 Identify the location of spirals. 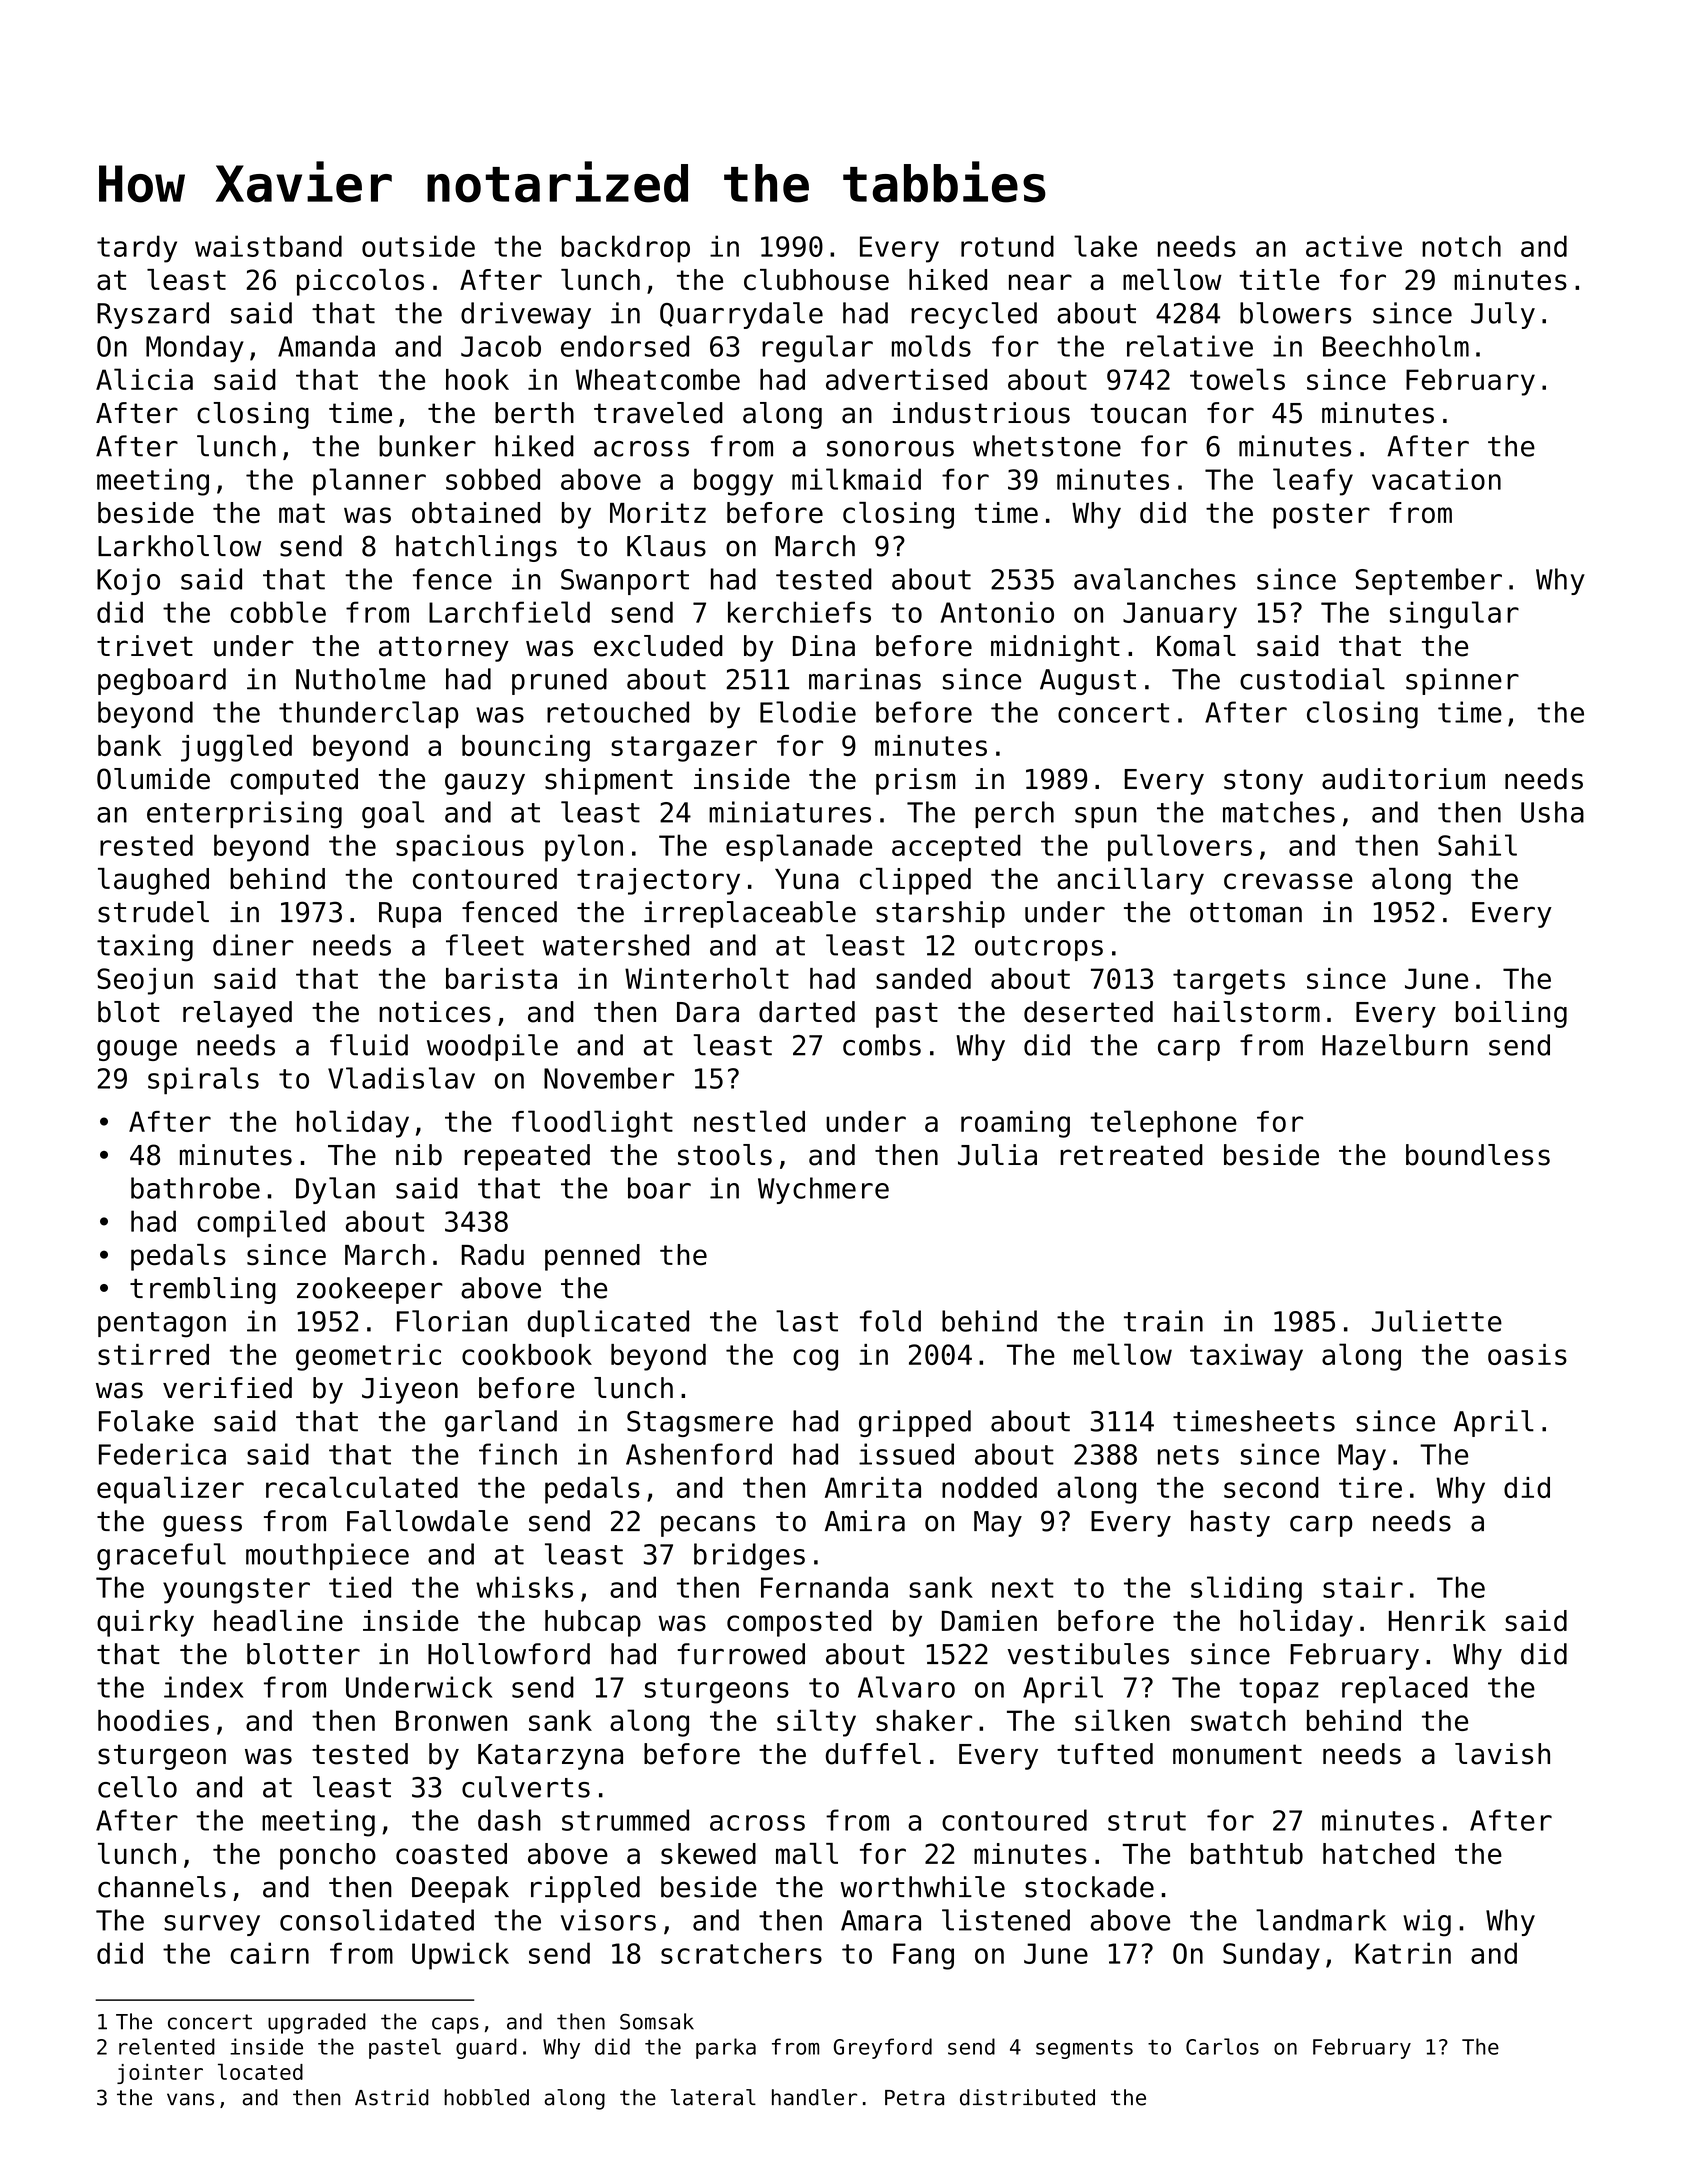
(203, 1081).
